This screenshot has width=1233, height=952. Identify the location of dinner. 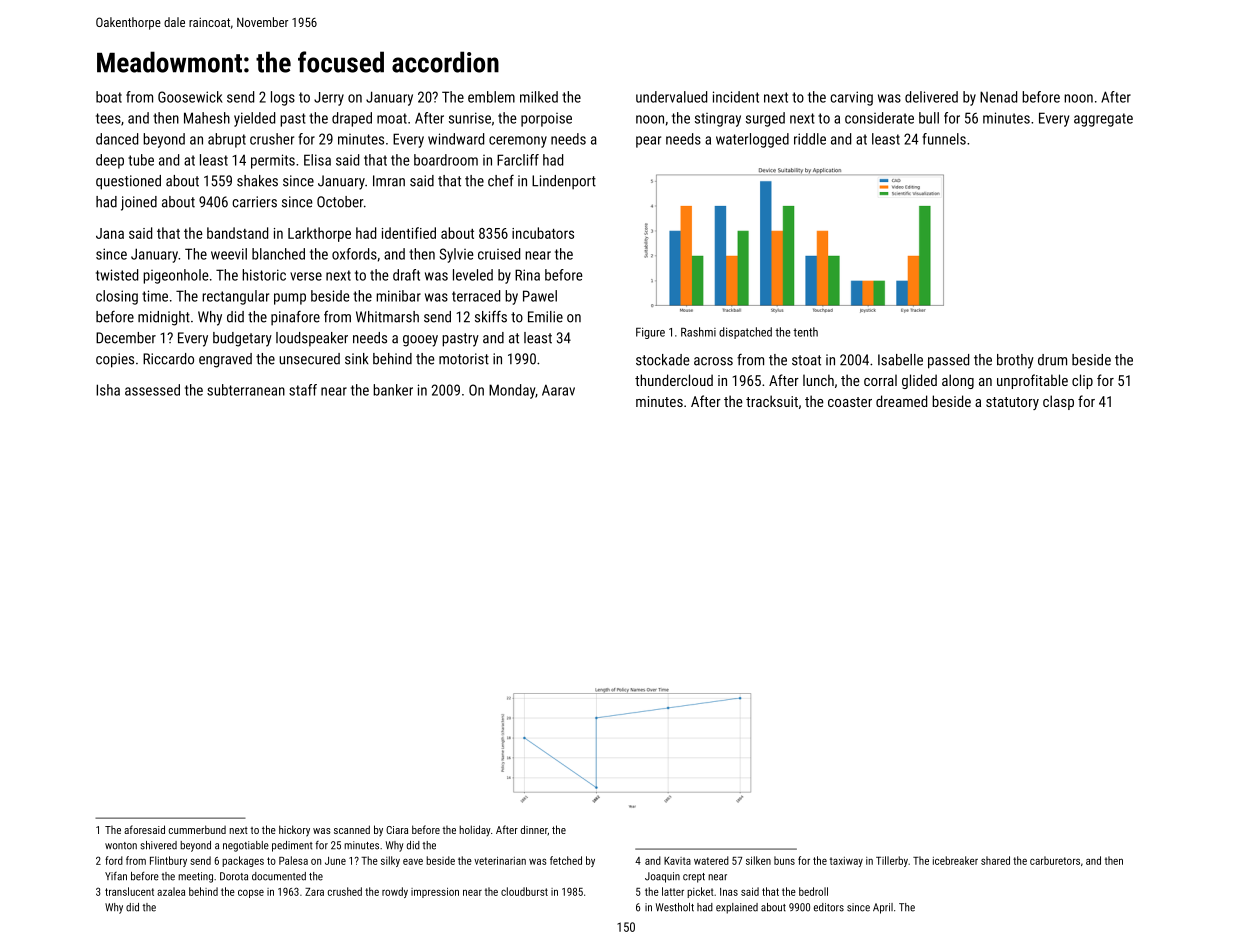
(534, 829).
